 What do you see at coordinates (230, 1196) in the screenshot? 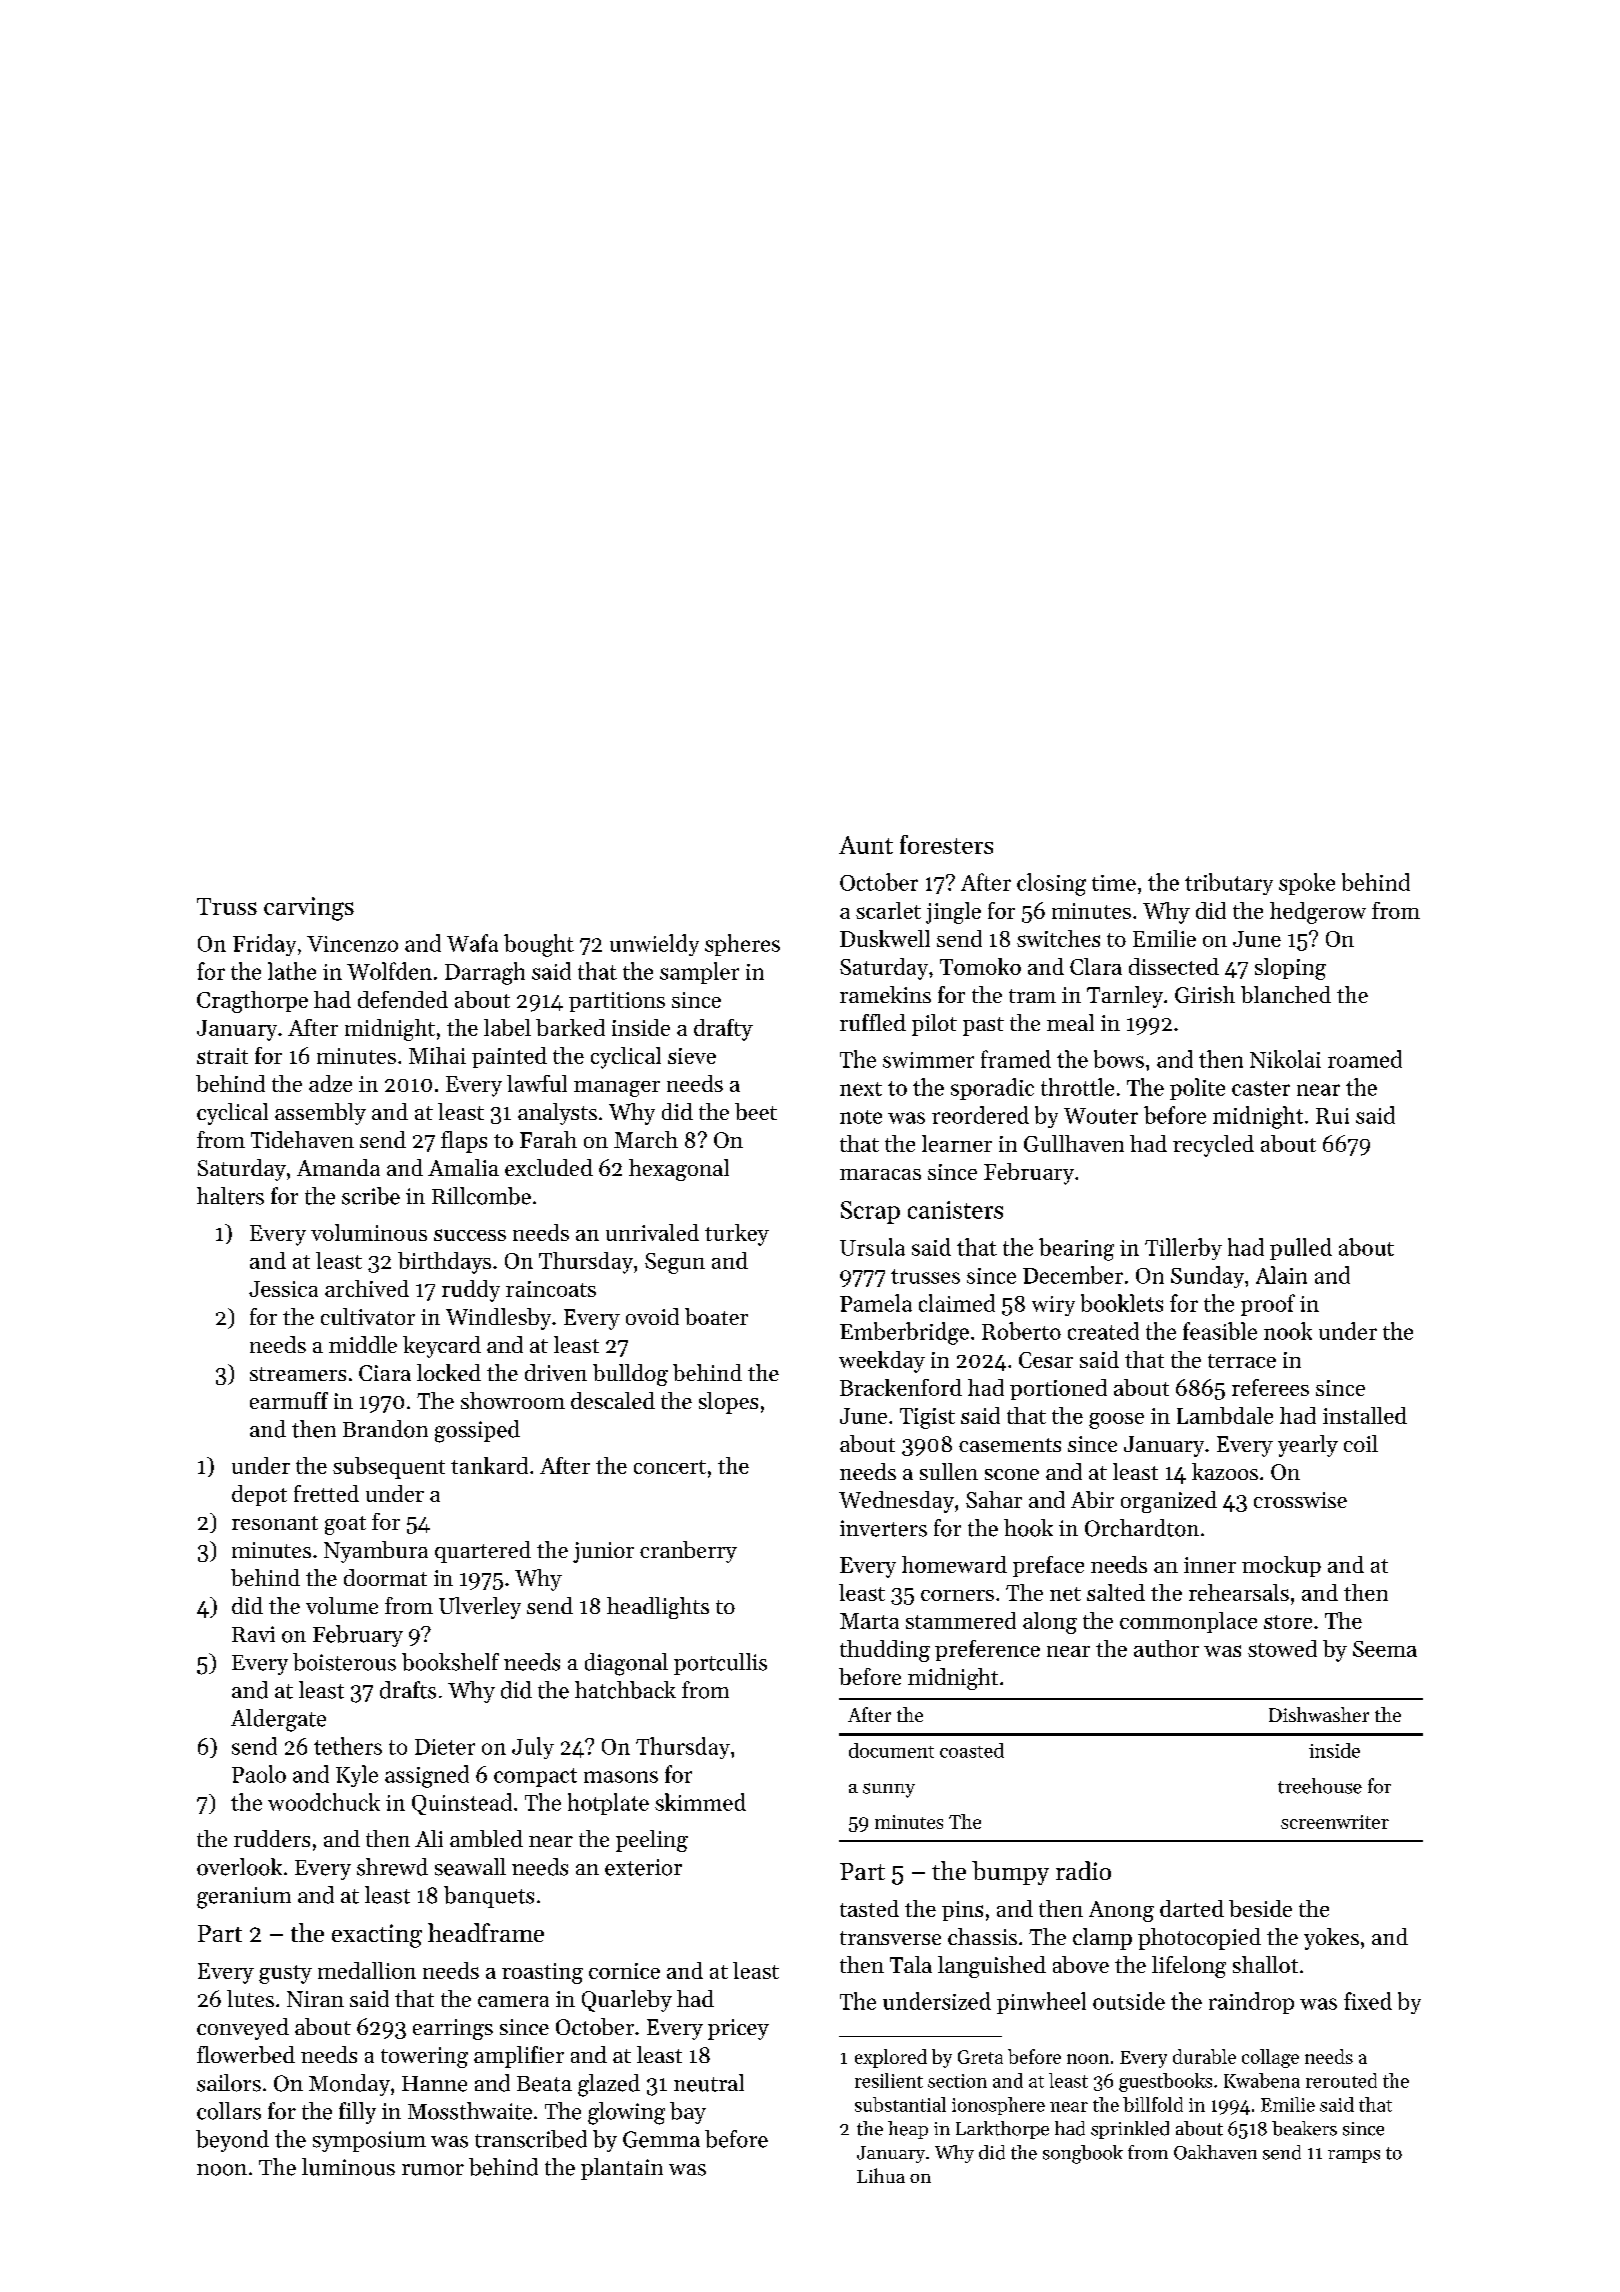
I see `halters` at bounding box center [230, 1196].
